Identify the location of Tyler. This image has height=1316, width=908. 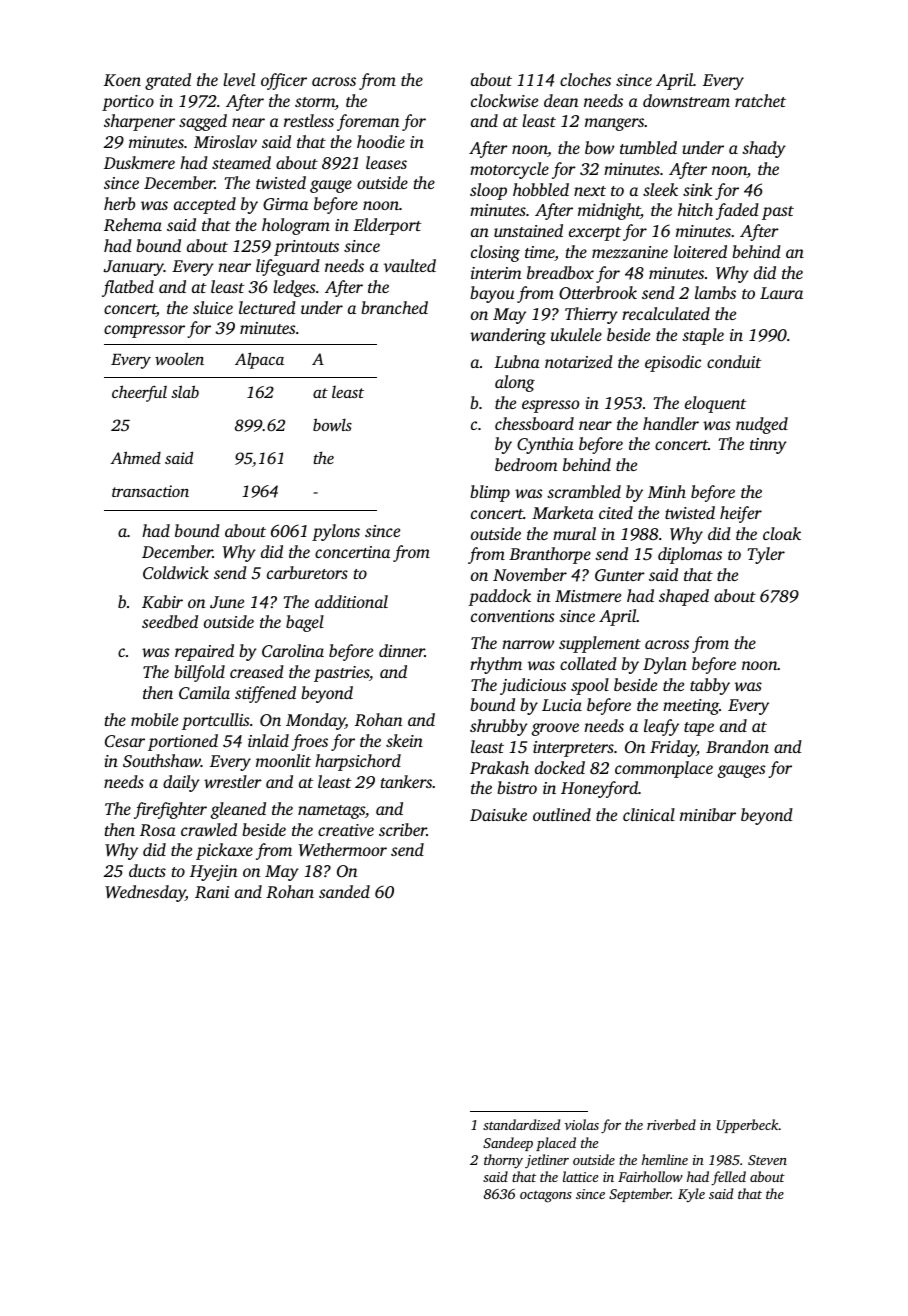
(766, 555).
